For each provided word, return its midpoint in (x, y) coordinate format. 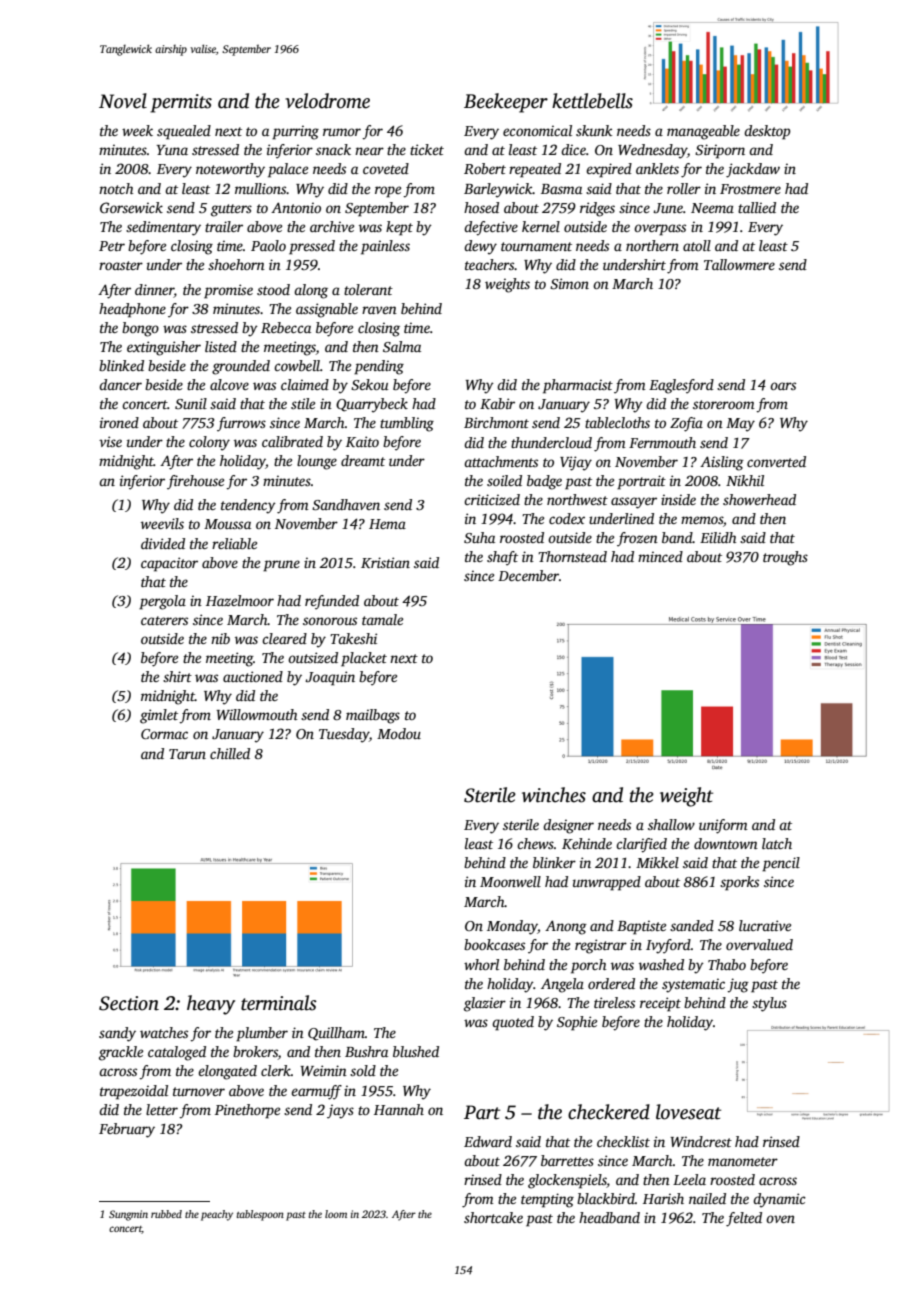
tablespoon (260, 1215)
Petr (112, 246)
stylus (769, 1004)
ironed (119, 422)
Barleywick (498, 190)
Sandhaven (346, 504)
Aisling (722, 463)
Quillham (336, 1034)
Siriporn (720, 151)
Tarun (187, 754)
